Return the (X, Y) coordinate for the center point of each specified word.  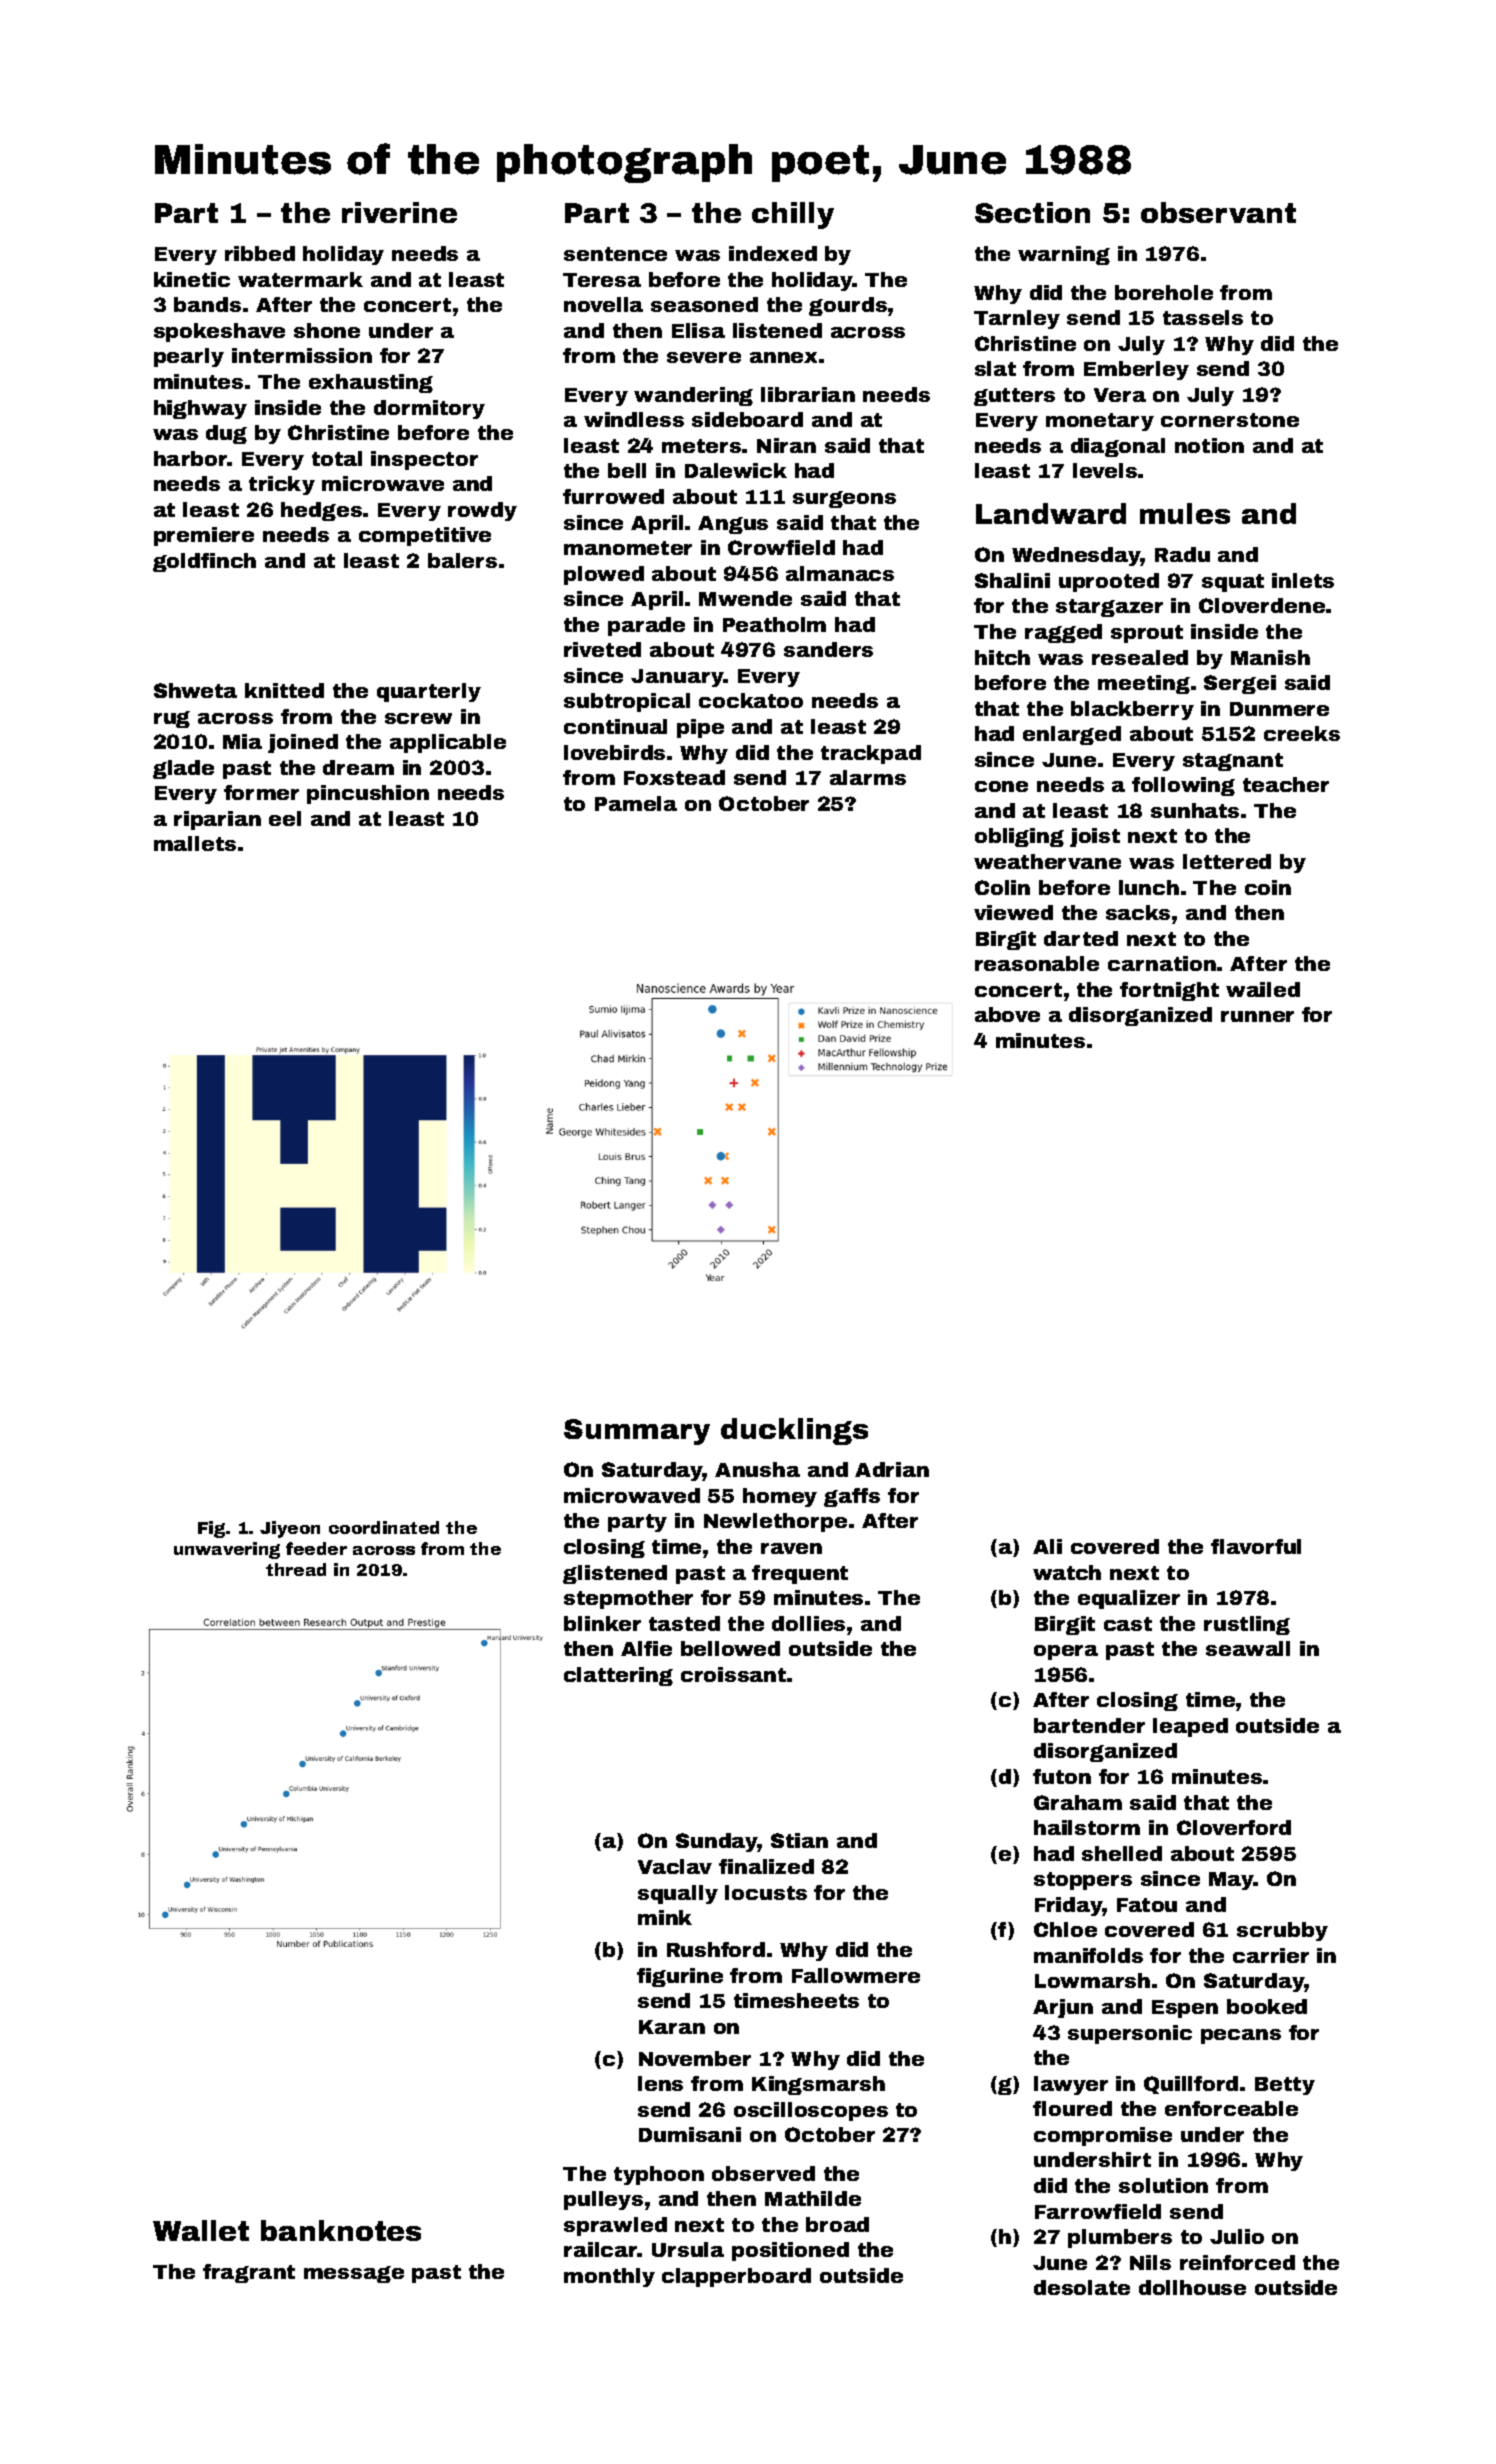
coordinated (384, 1527)
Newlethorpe (775, 1522)
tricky (282, 485)
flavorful (1256, 1546)
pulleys (603, 2200)
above (1007, 1014)
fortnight (1169, 991)
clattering (618, 1676)
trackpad (871, 754)
